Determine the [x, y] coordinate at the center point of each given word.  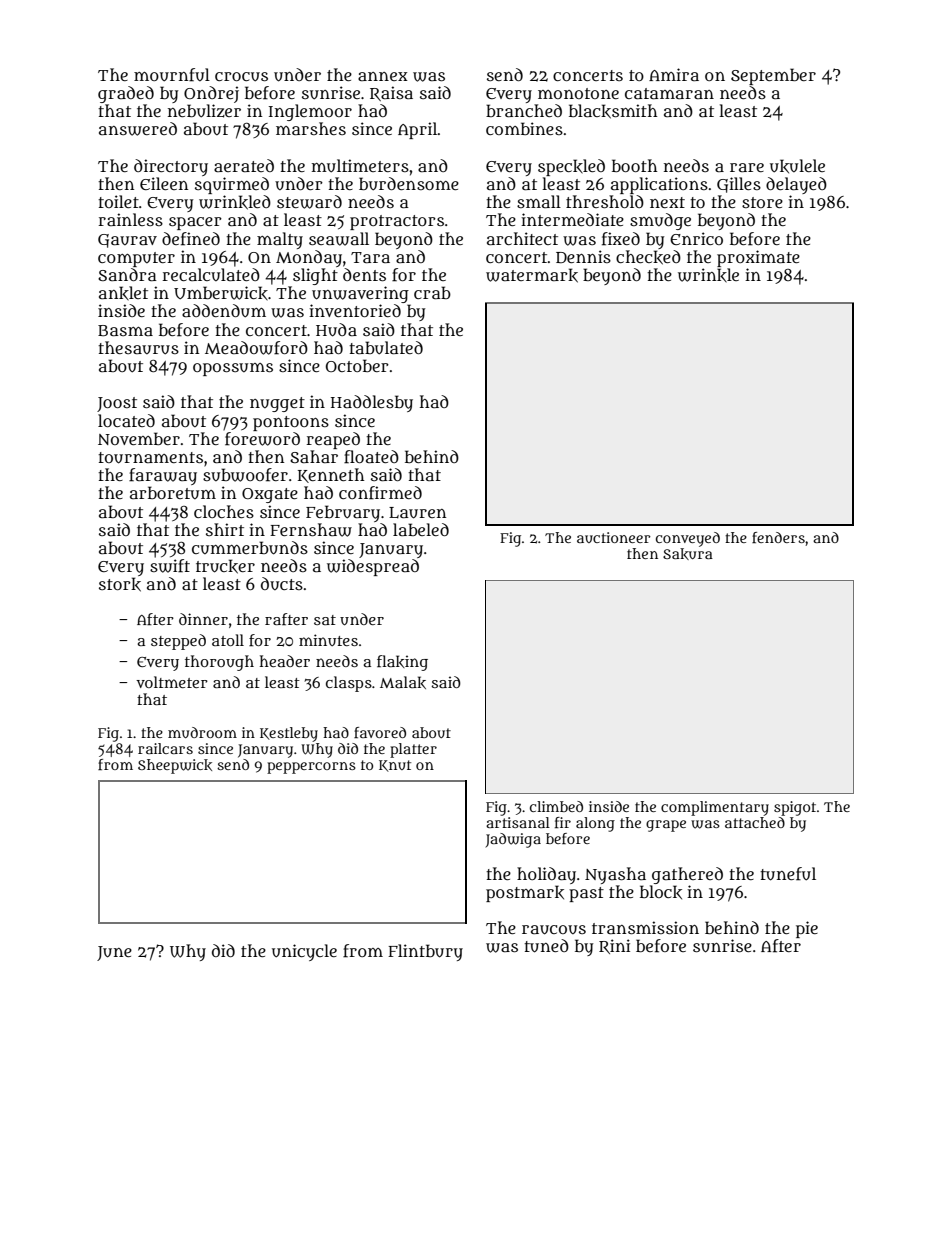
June [114, 953]
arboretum [173, 492]
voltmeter [172, 682]
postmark [525, 893]
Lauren [417, 513]
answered [138, 129]
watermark [532, 275]
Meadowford [256, 348]
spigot [795, 808]
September [773, 76]
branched [524, 110]
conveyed [688, 539]
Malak [403, 682]
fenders [778, 537]
